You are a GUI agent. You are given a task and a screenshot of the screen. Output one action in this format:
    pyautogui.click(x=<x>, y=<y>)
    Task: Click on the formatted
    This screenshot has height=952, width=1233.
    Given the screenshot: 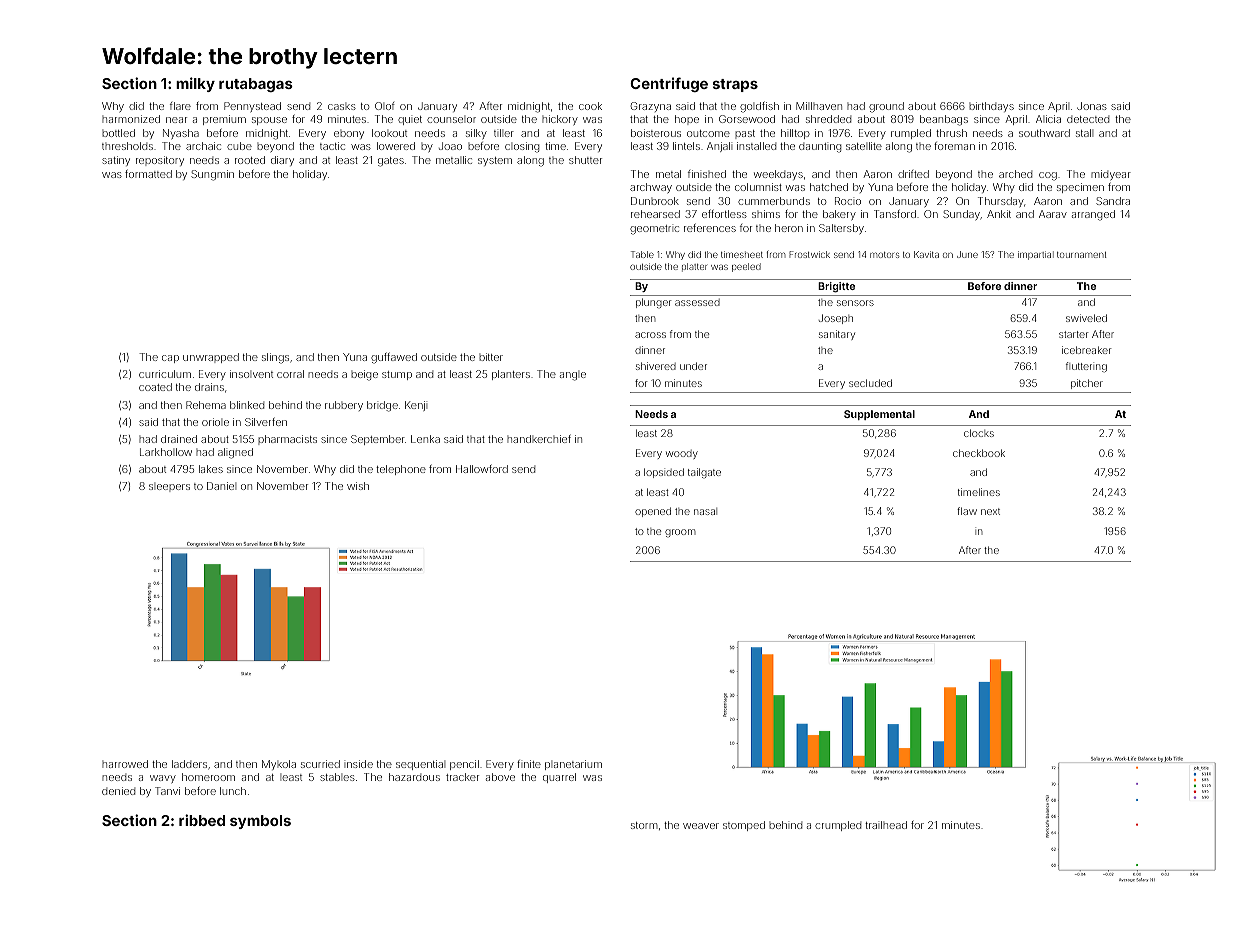 What is the action you would take?
    pyautogui.click(x=148, y=174)
